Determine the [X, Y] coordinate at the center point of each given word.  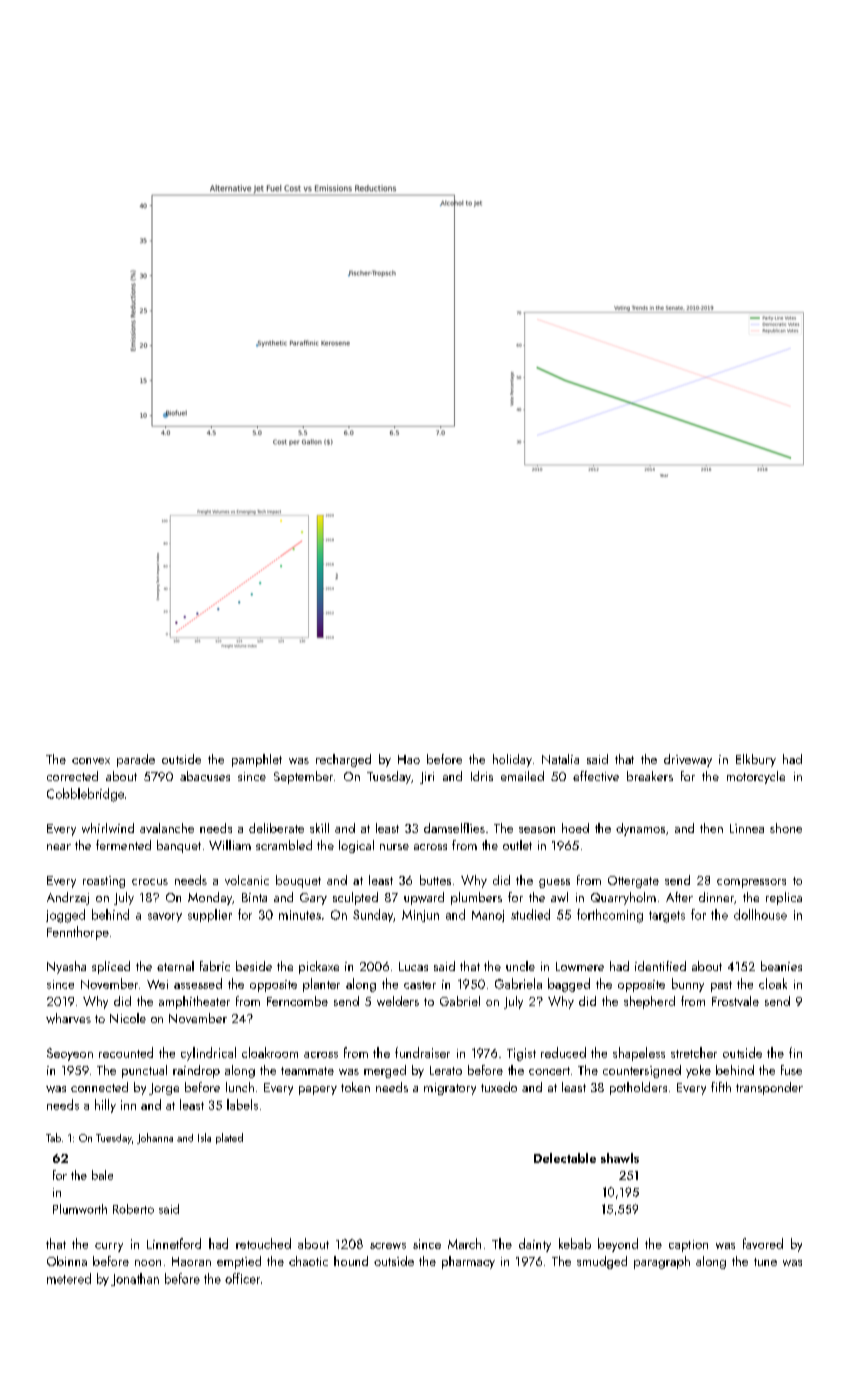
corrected [72, 776]
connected [99, 1087]
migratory [450, 1089]
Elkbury [756, 760]
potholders [638, 1088]
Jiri [427, 778]
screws [388, 1246]
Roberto [133, 1209]
